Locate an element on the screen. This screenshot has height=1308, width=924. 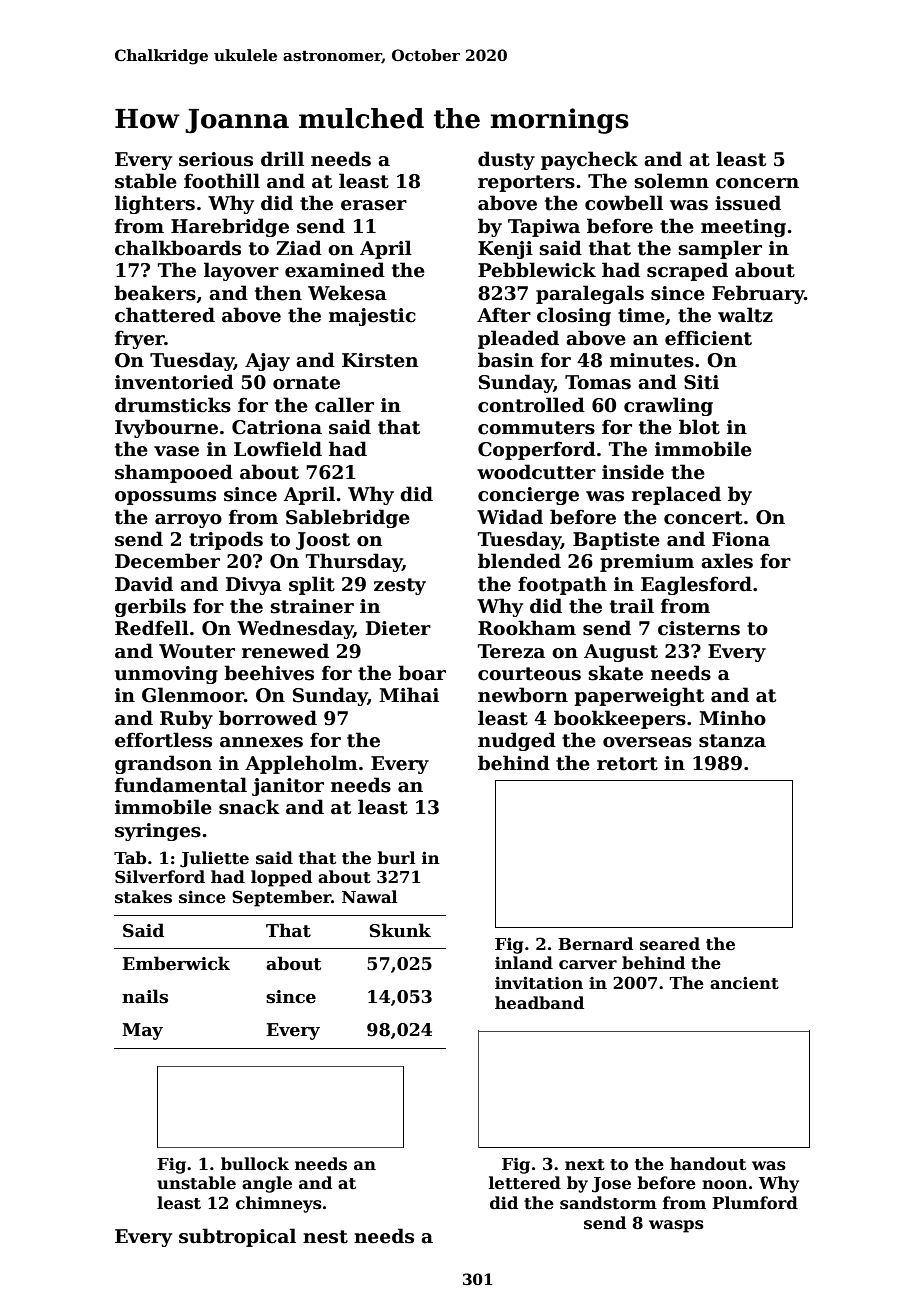
inland is located at coordinates (524, 962).
